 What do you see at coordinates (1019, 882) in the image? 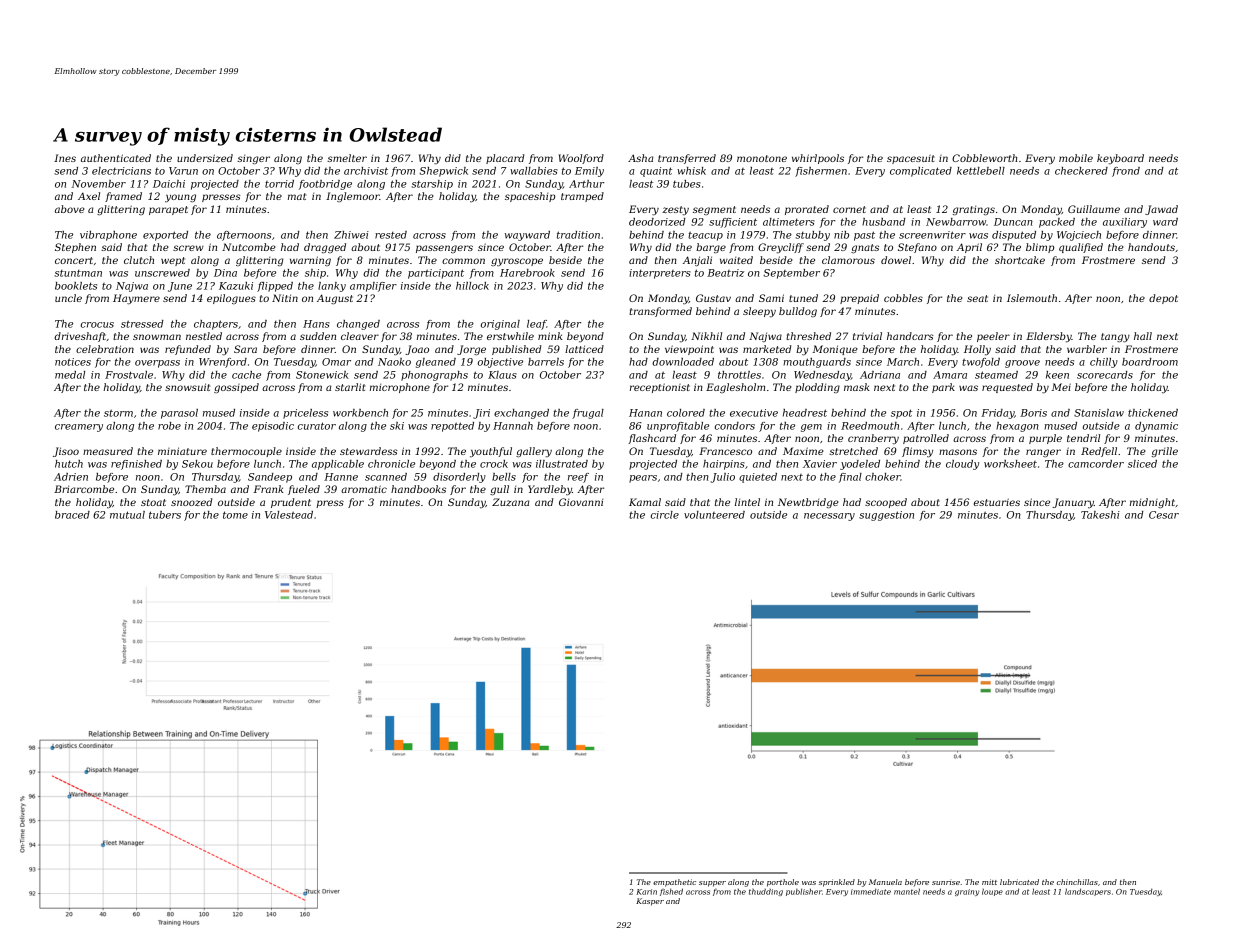
I see `lubricated` at bounding box center [1019, 882].
